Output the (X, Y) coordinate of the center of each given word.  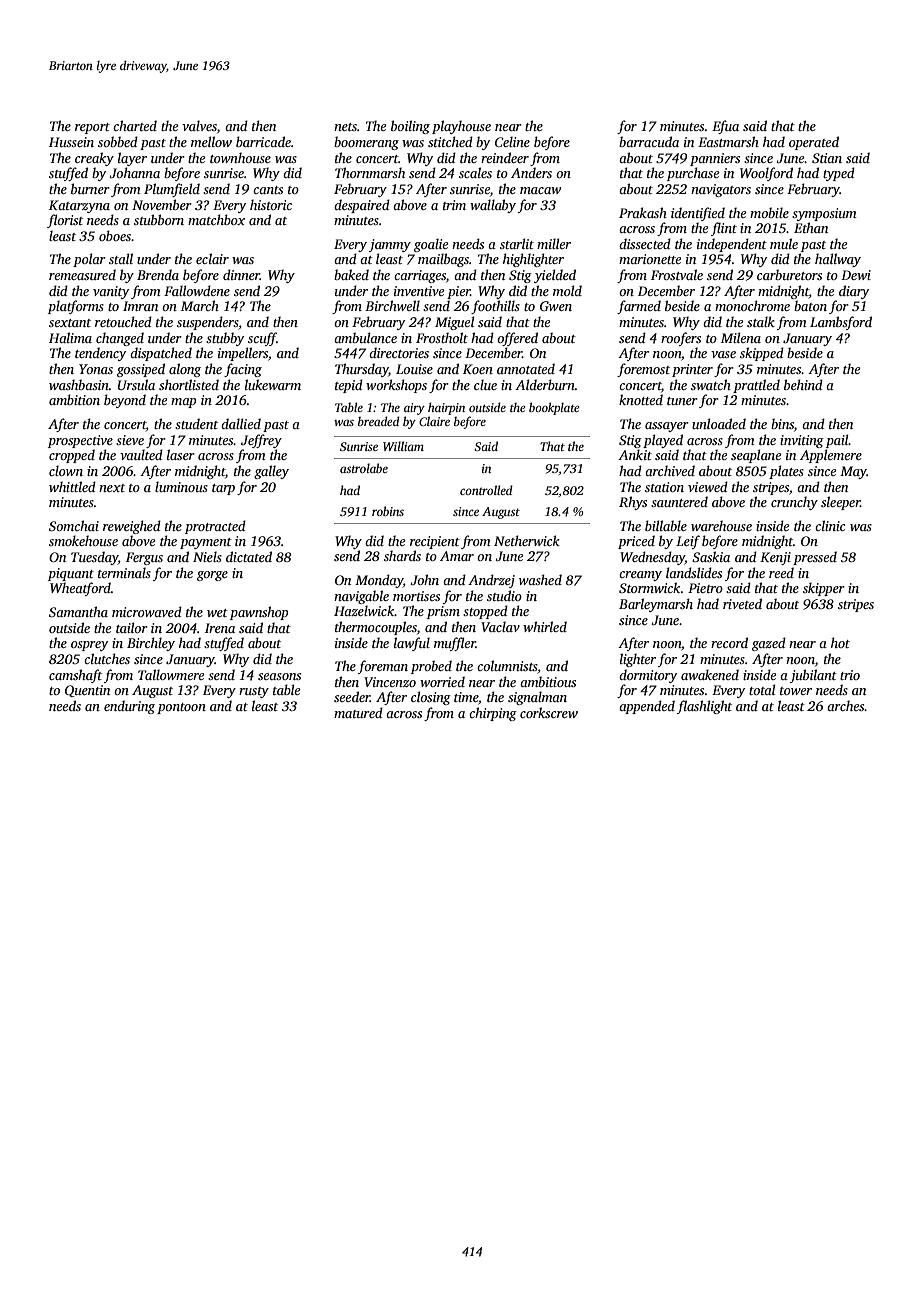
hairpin (446, 408)
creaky (94, 159)
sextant (70, 323)
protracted (215, 527)
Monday (379, 581)
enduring (129, 707)
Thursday (362, 370)
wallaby (493, 206)
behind (803, 384)
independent (732, 245)
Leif (688, 542)
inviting (802, 441)
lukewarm (273, 384)
